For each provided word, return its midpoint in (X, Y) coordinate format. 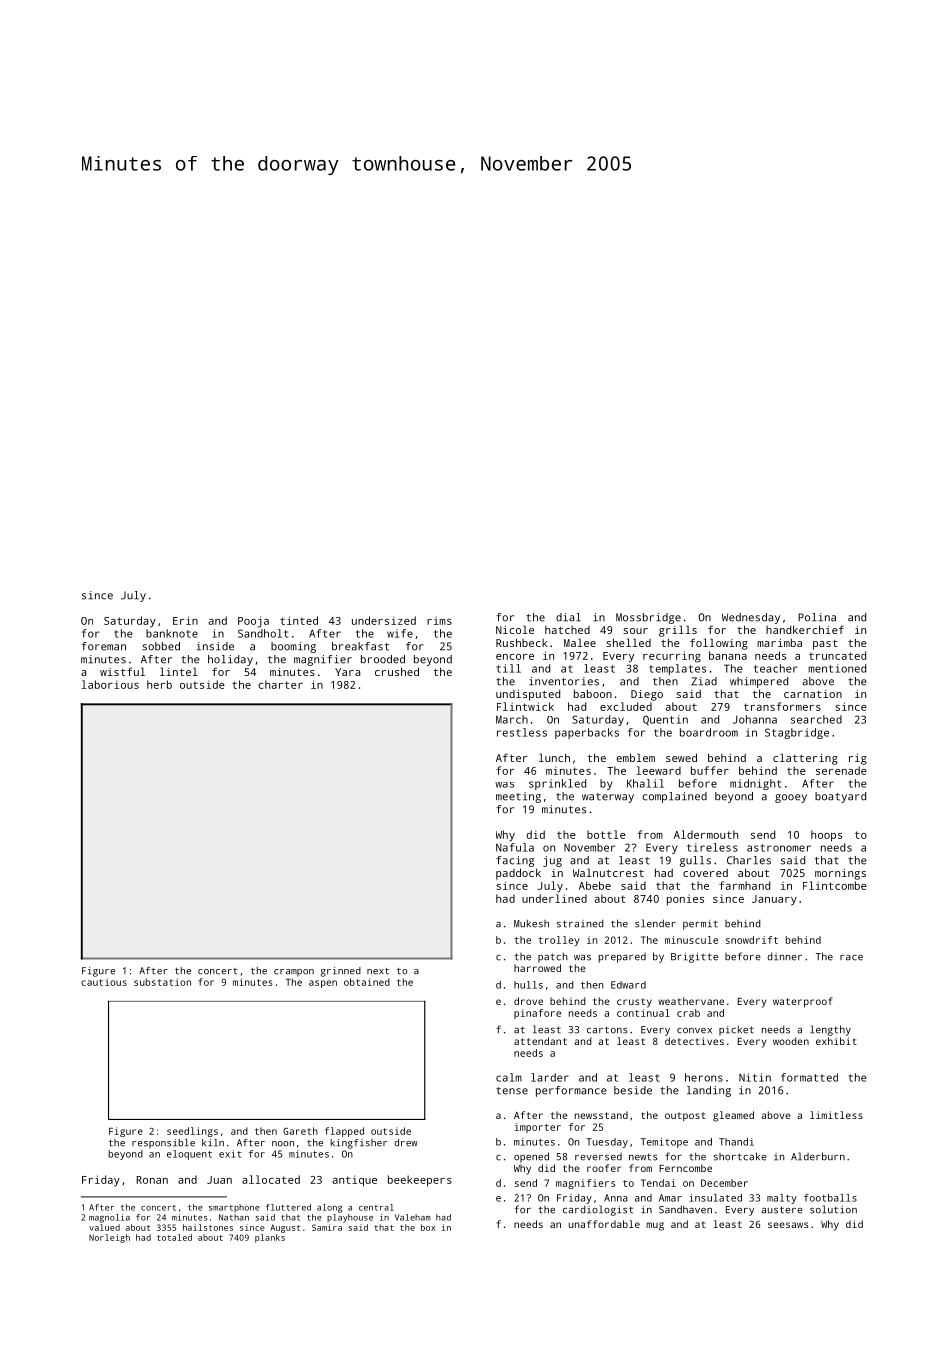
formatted (809, 1077)
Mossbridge (648, 618)
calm (509, 1077)
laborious (110, 684)
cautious (104, 982)
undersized (384, 620)
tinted (299, 620)
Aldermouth (706, 834)
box (428, 1227)
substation (162, 982)
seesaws (788, 1225)
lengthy (830, 1030)
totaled (174, 1237)
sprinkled (557, 784)
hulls (528, 985)
